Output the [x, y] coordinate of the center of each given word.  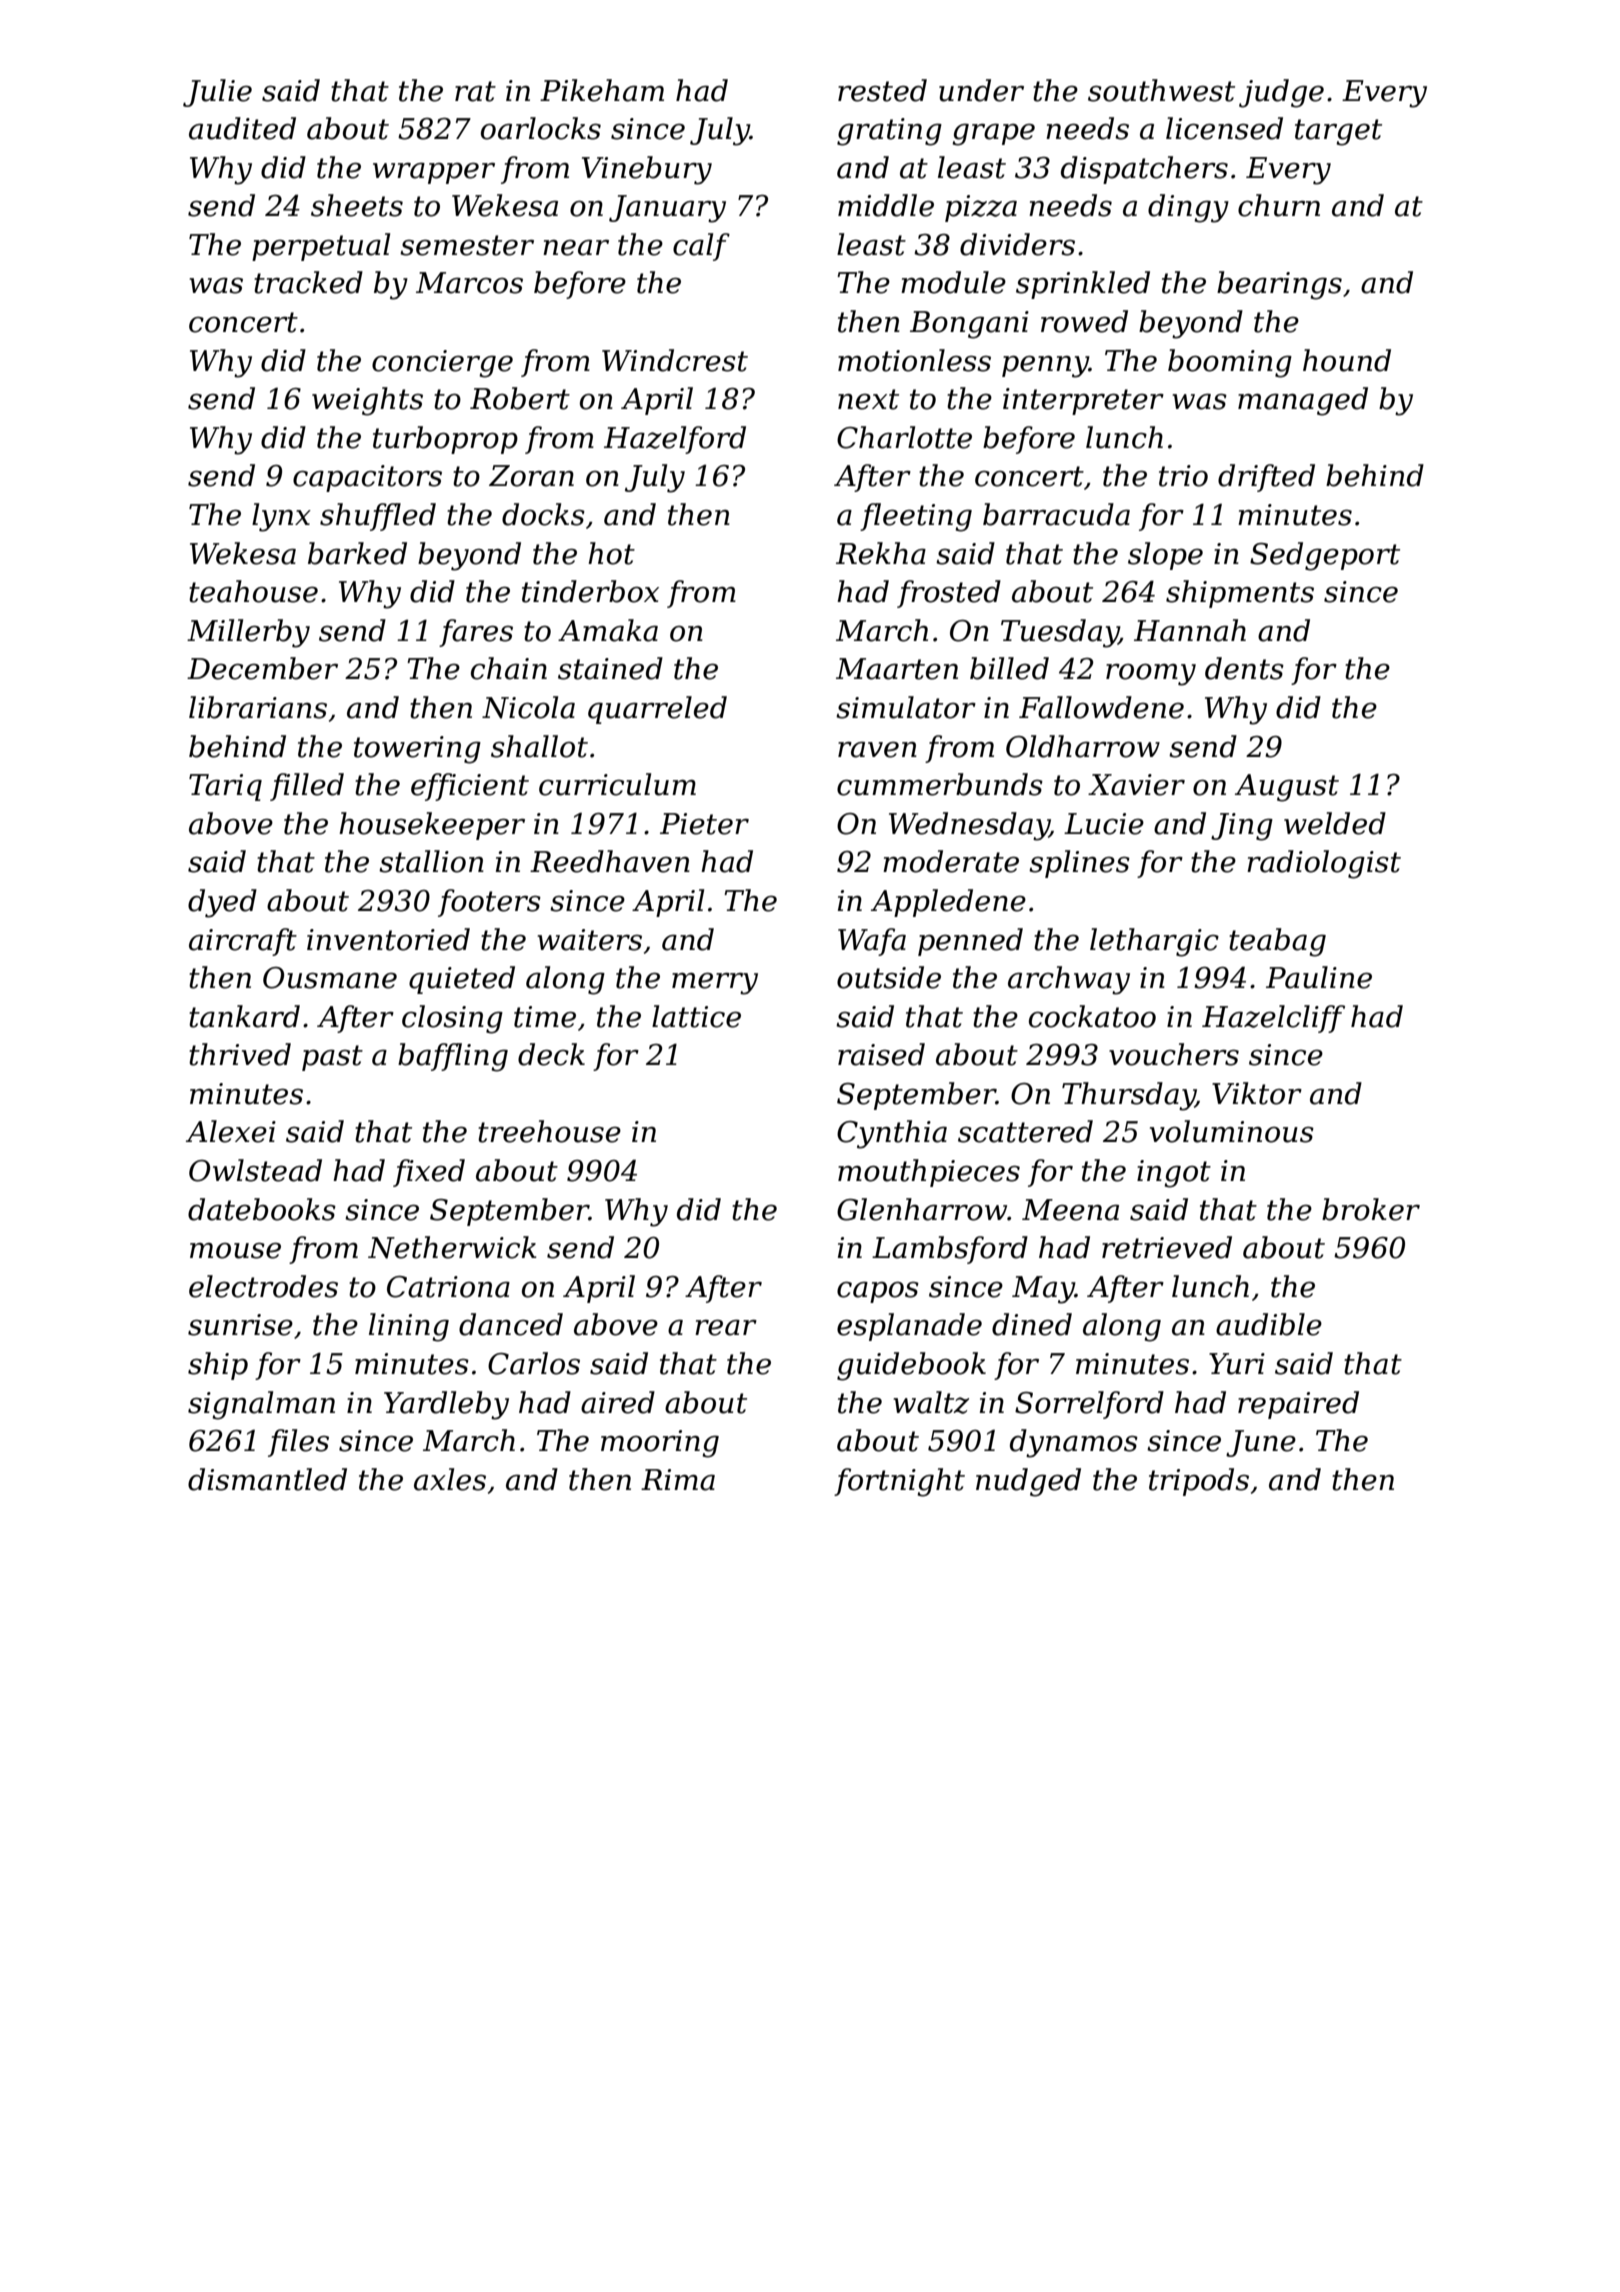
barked [357, 553]
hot [611, 553]
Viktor [1257, 1093]
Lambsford [950, 1250]
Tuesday [1060, 633]
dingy [1188, 208]
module [953, 282]
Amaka [608, 630]
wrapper [434, 173]
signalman [261, 1405]
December [262, 668]
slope [1165, 556]
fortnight [899, 1482]
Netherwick [452, 1247]
